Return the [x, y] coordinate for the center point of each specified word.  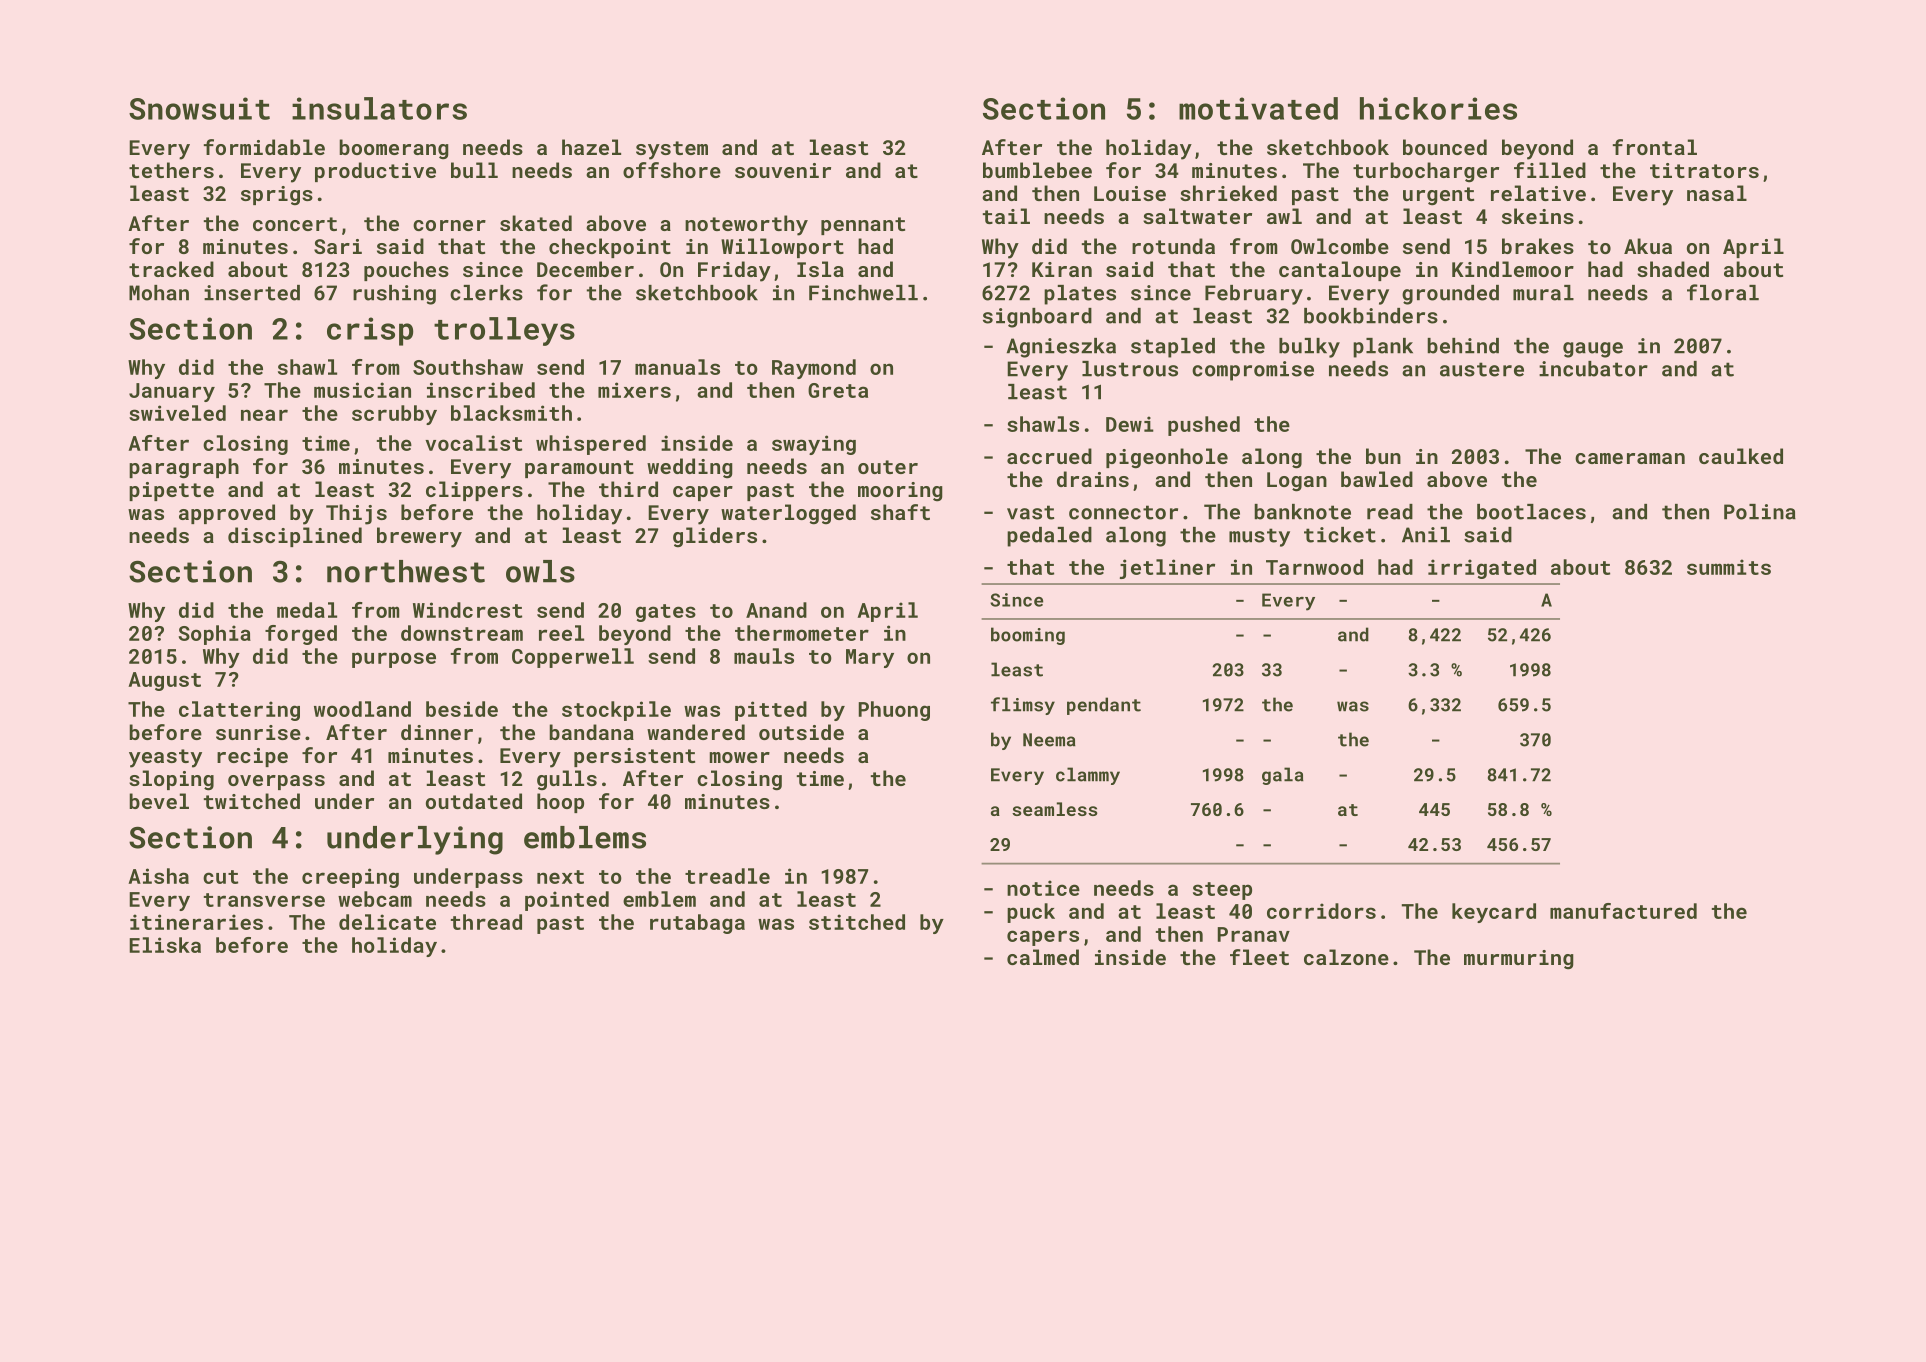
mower [740, 757]
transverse [264, 900]
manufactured [1623, 911]
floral [1723, 292]
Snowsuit [199, 108]
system [672, 150]
